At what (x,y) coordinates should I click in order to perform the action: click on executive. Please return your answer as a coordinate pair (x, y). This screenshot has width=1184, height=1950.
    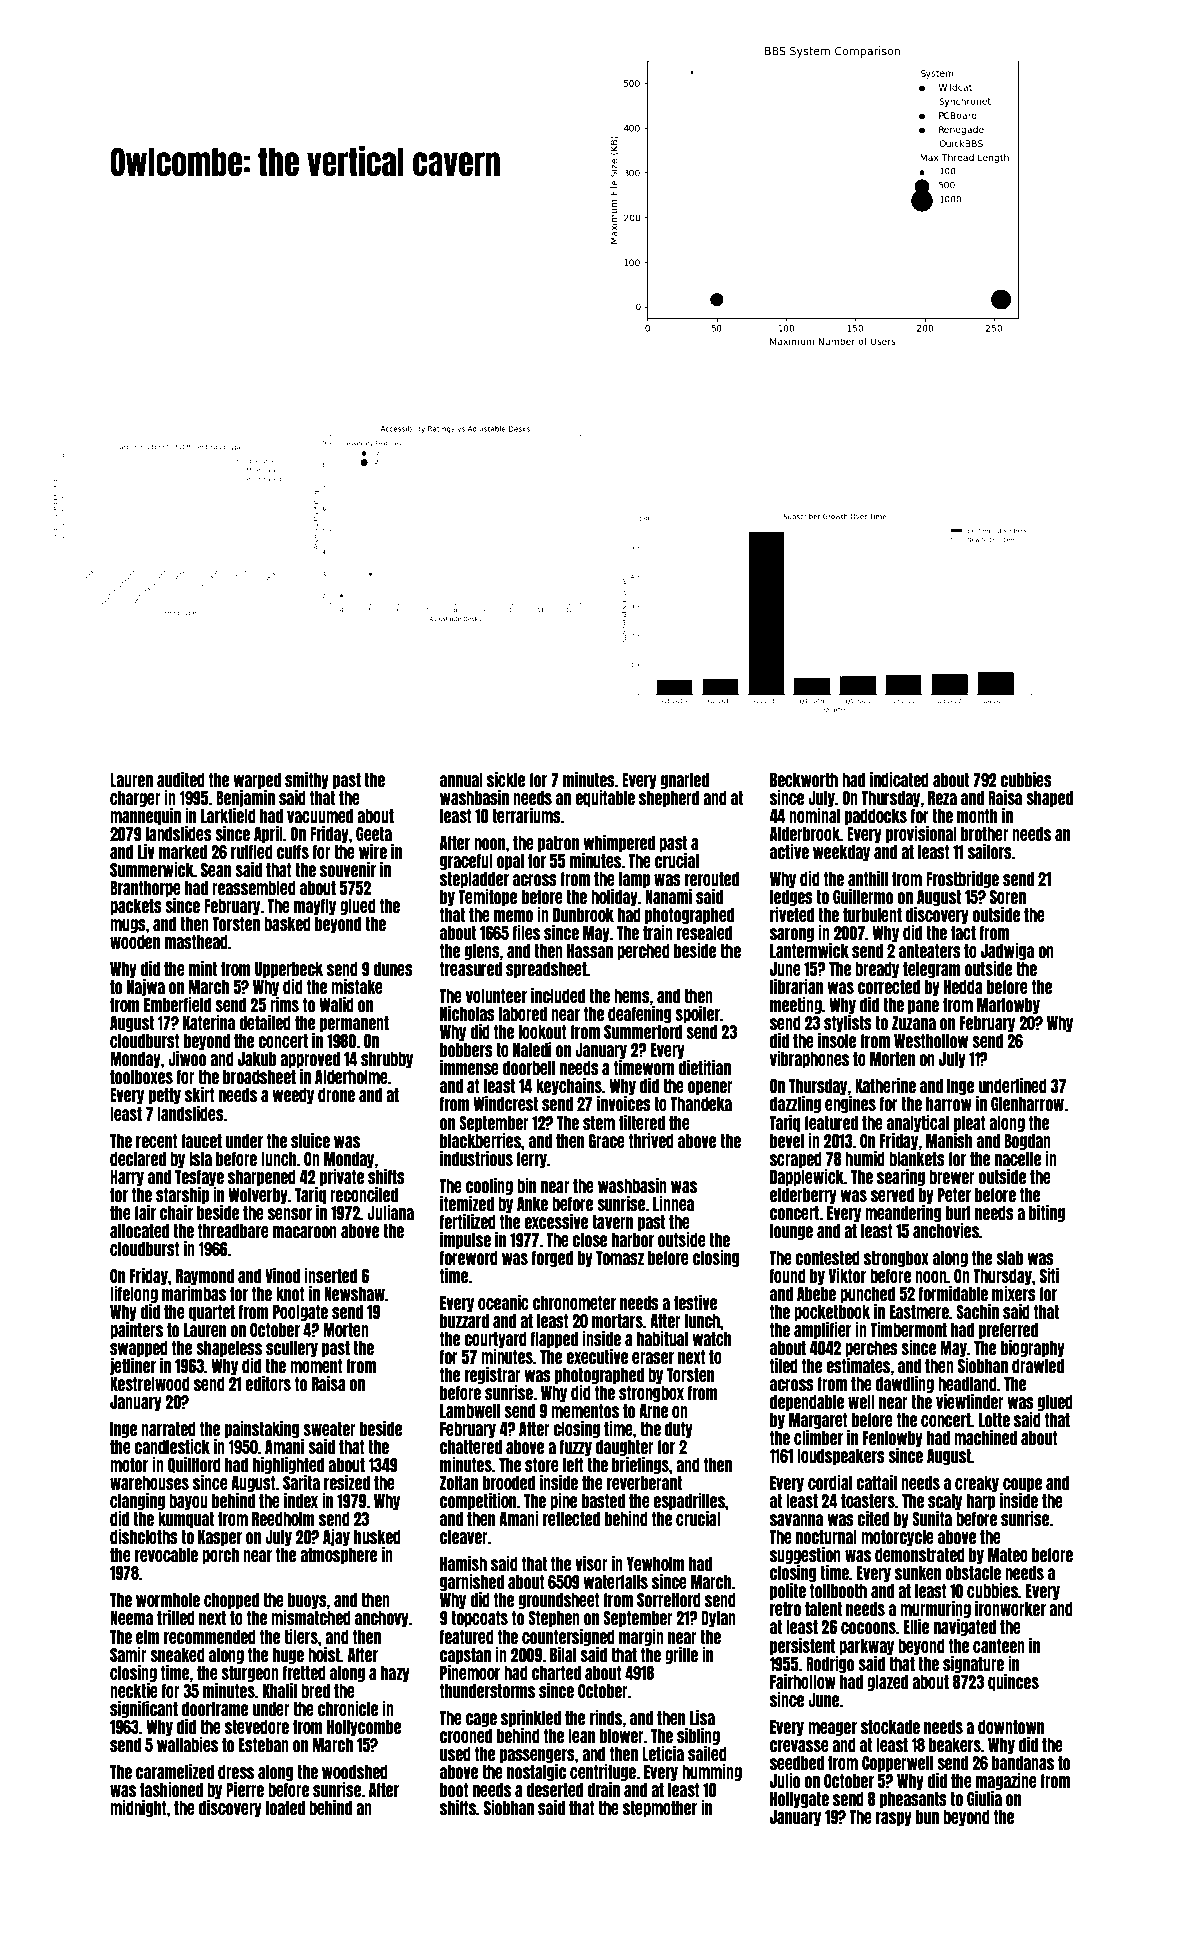
    Looking at the image, I should click on (597, 1356).
